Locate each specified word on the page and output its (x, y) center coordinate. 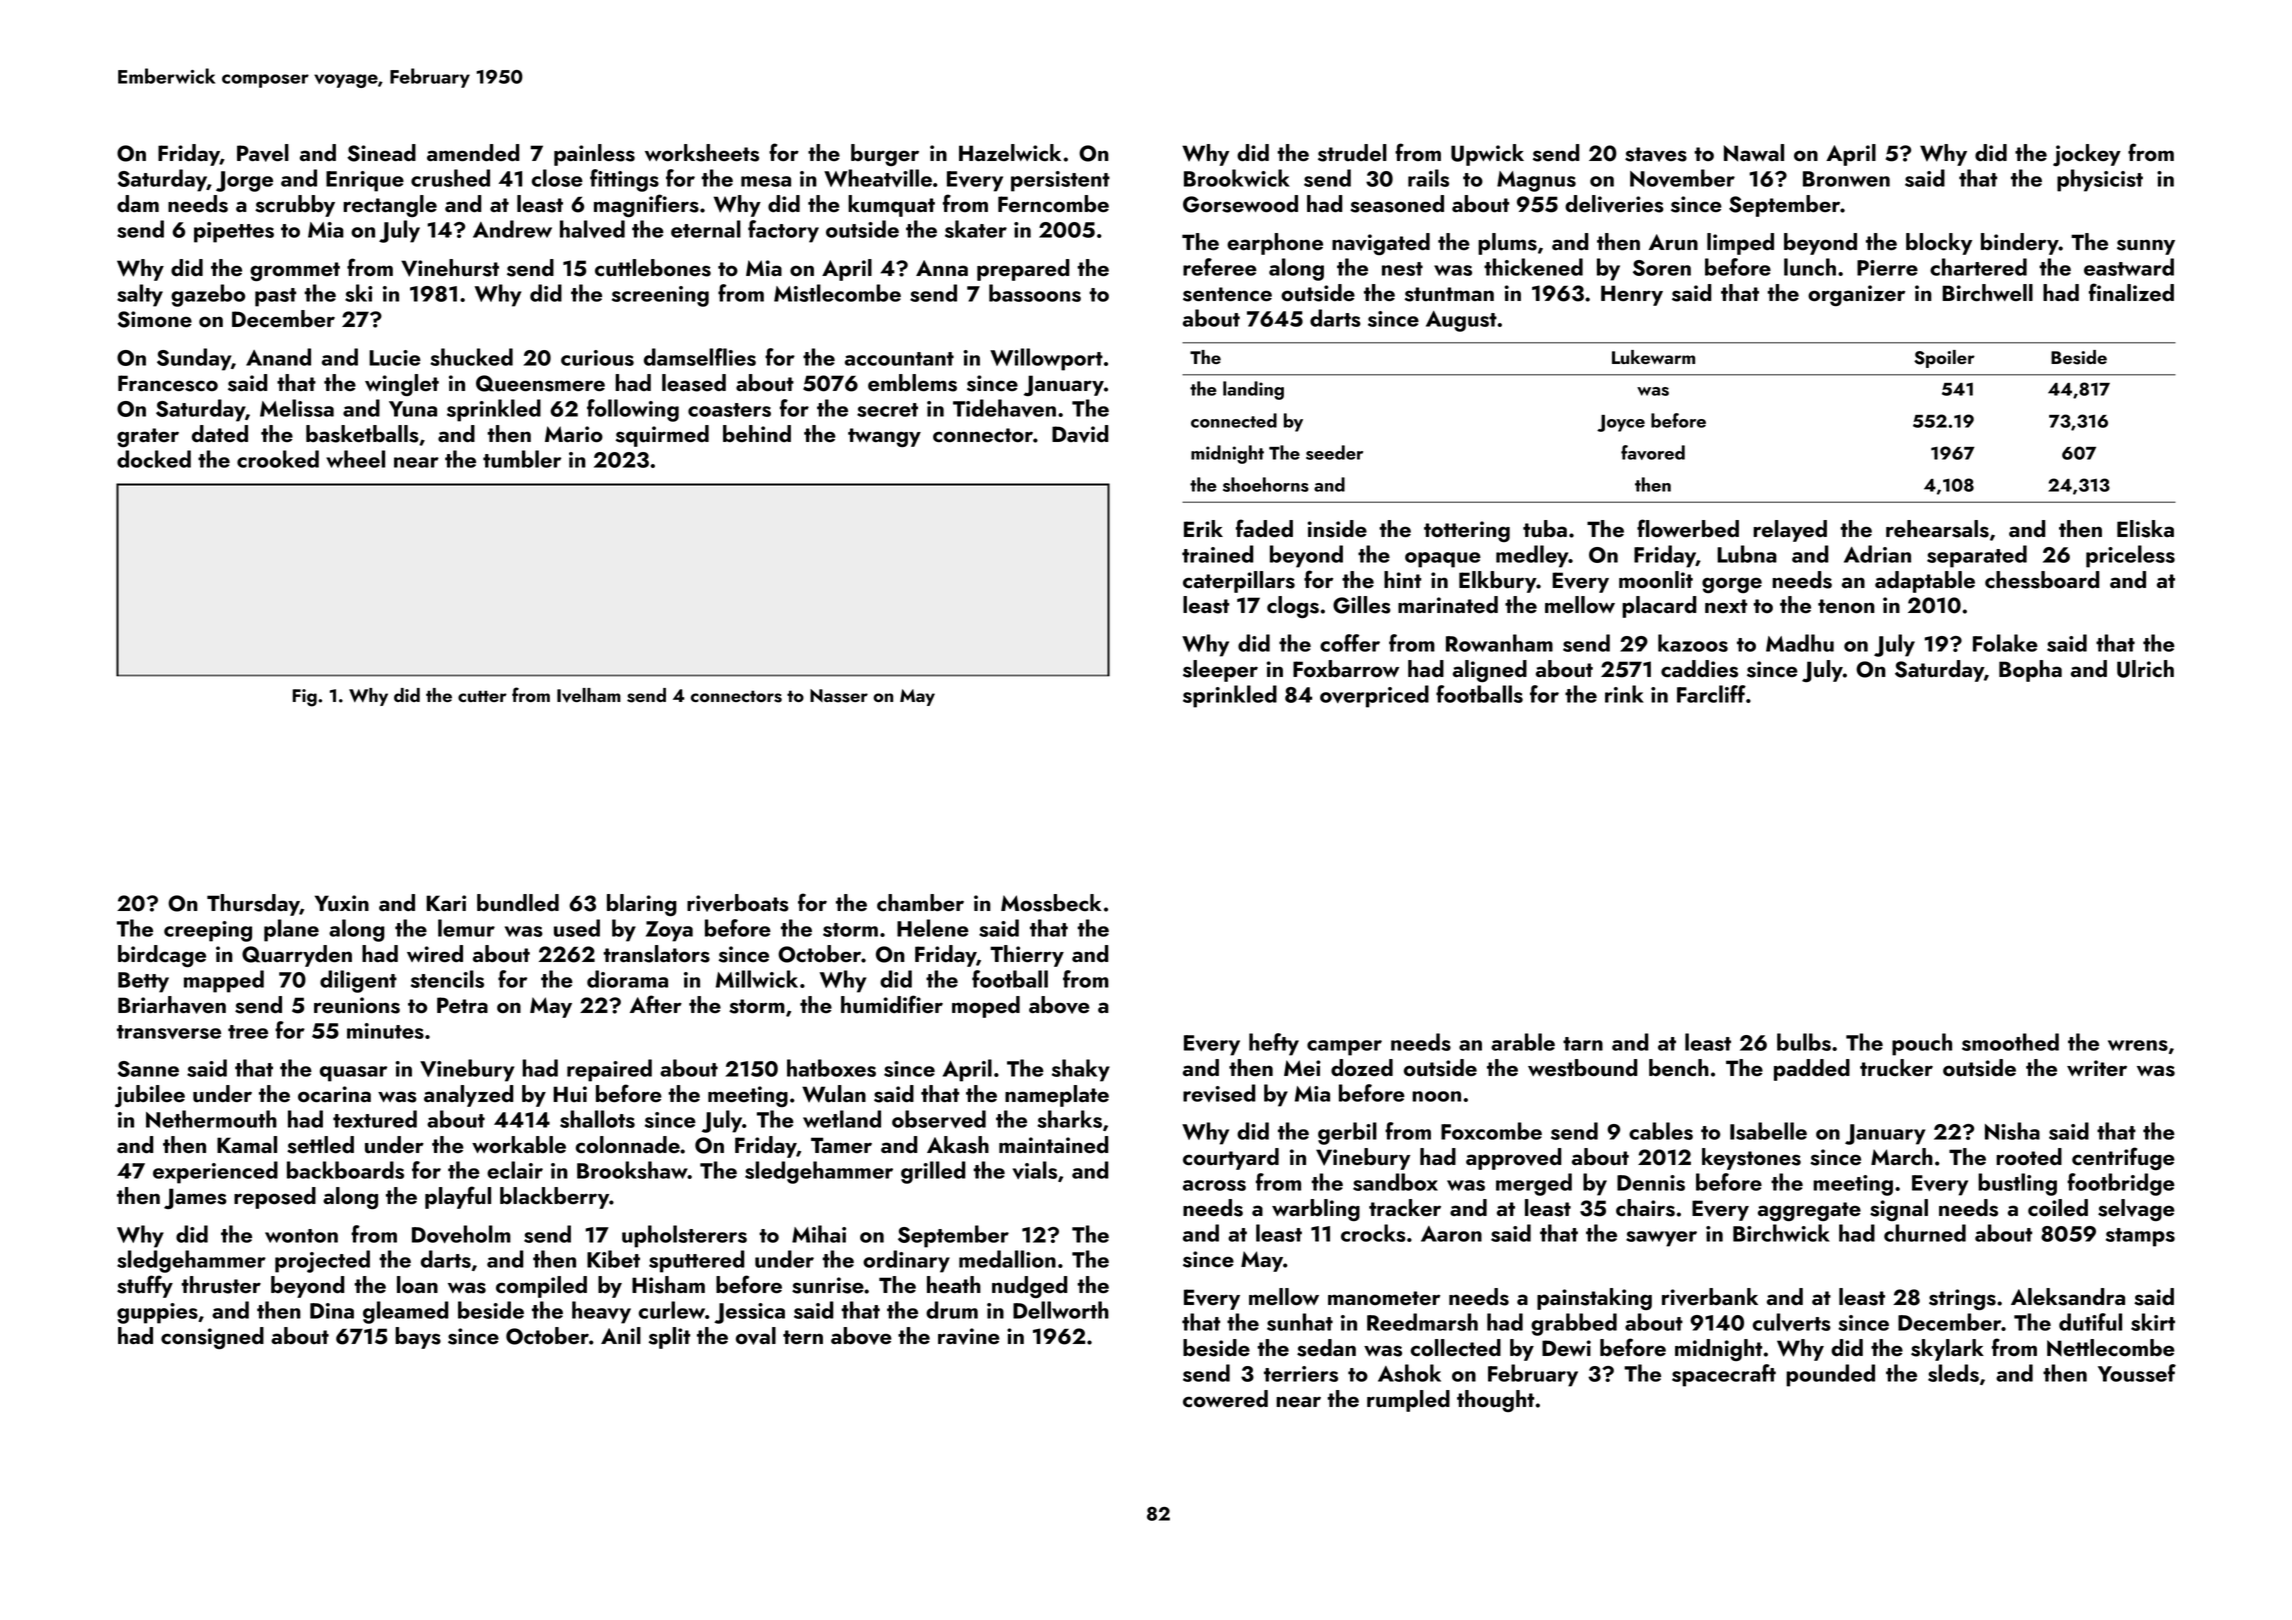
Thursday (253, 905)
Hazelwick (1010, 153)
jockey (2087, 155)
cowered (1225, 1399)
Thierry (1027, 956)
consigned (212, 1338)
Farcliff (1711, 694)
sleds (1953, 1373)
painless (594, 155)
